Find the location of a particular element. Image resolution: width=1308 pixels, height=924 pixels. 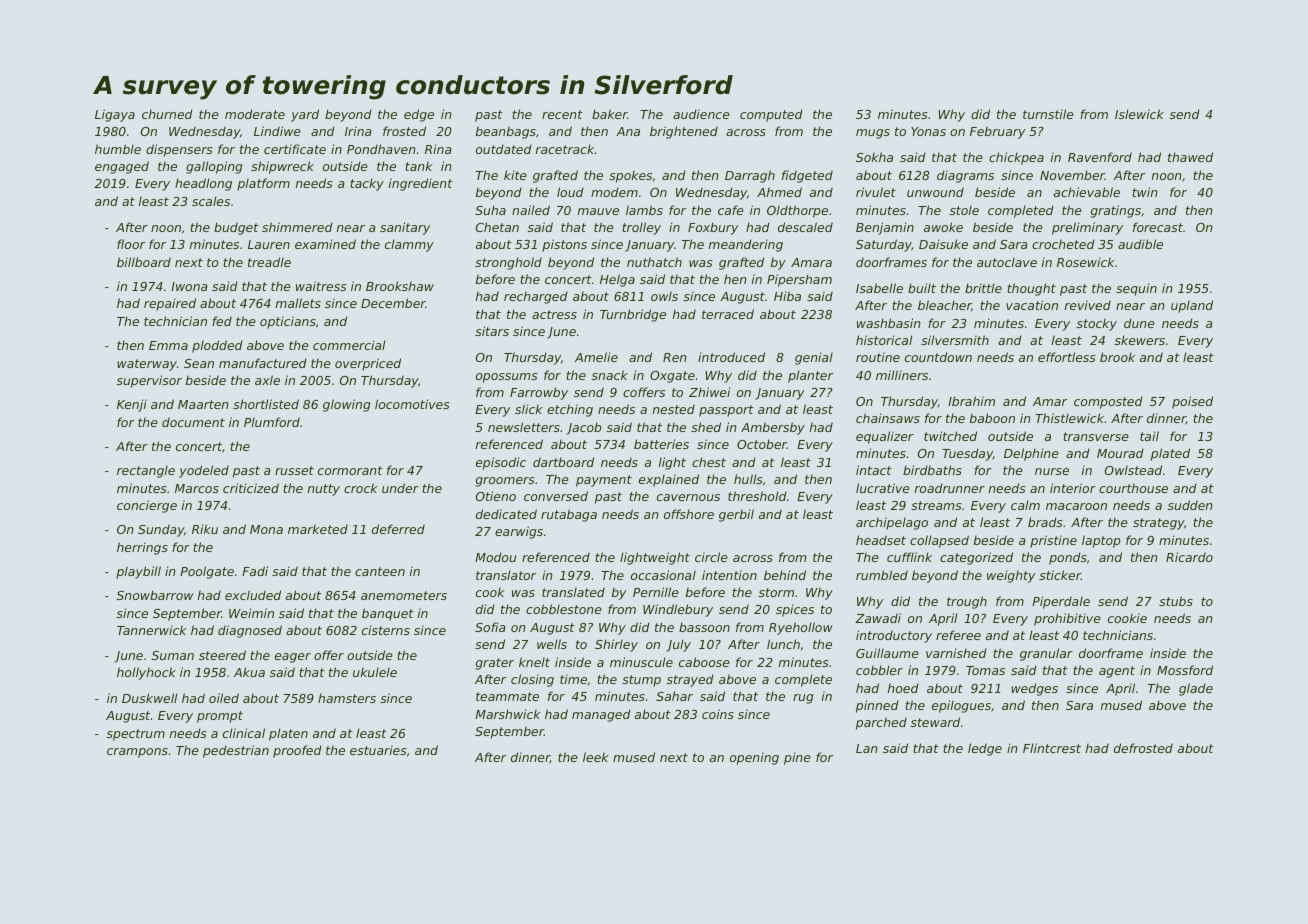

coins is located at coordinates (718, 714).
